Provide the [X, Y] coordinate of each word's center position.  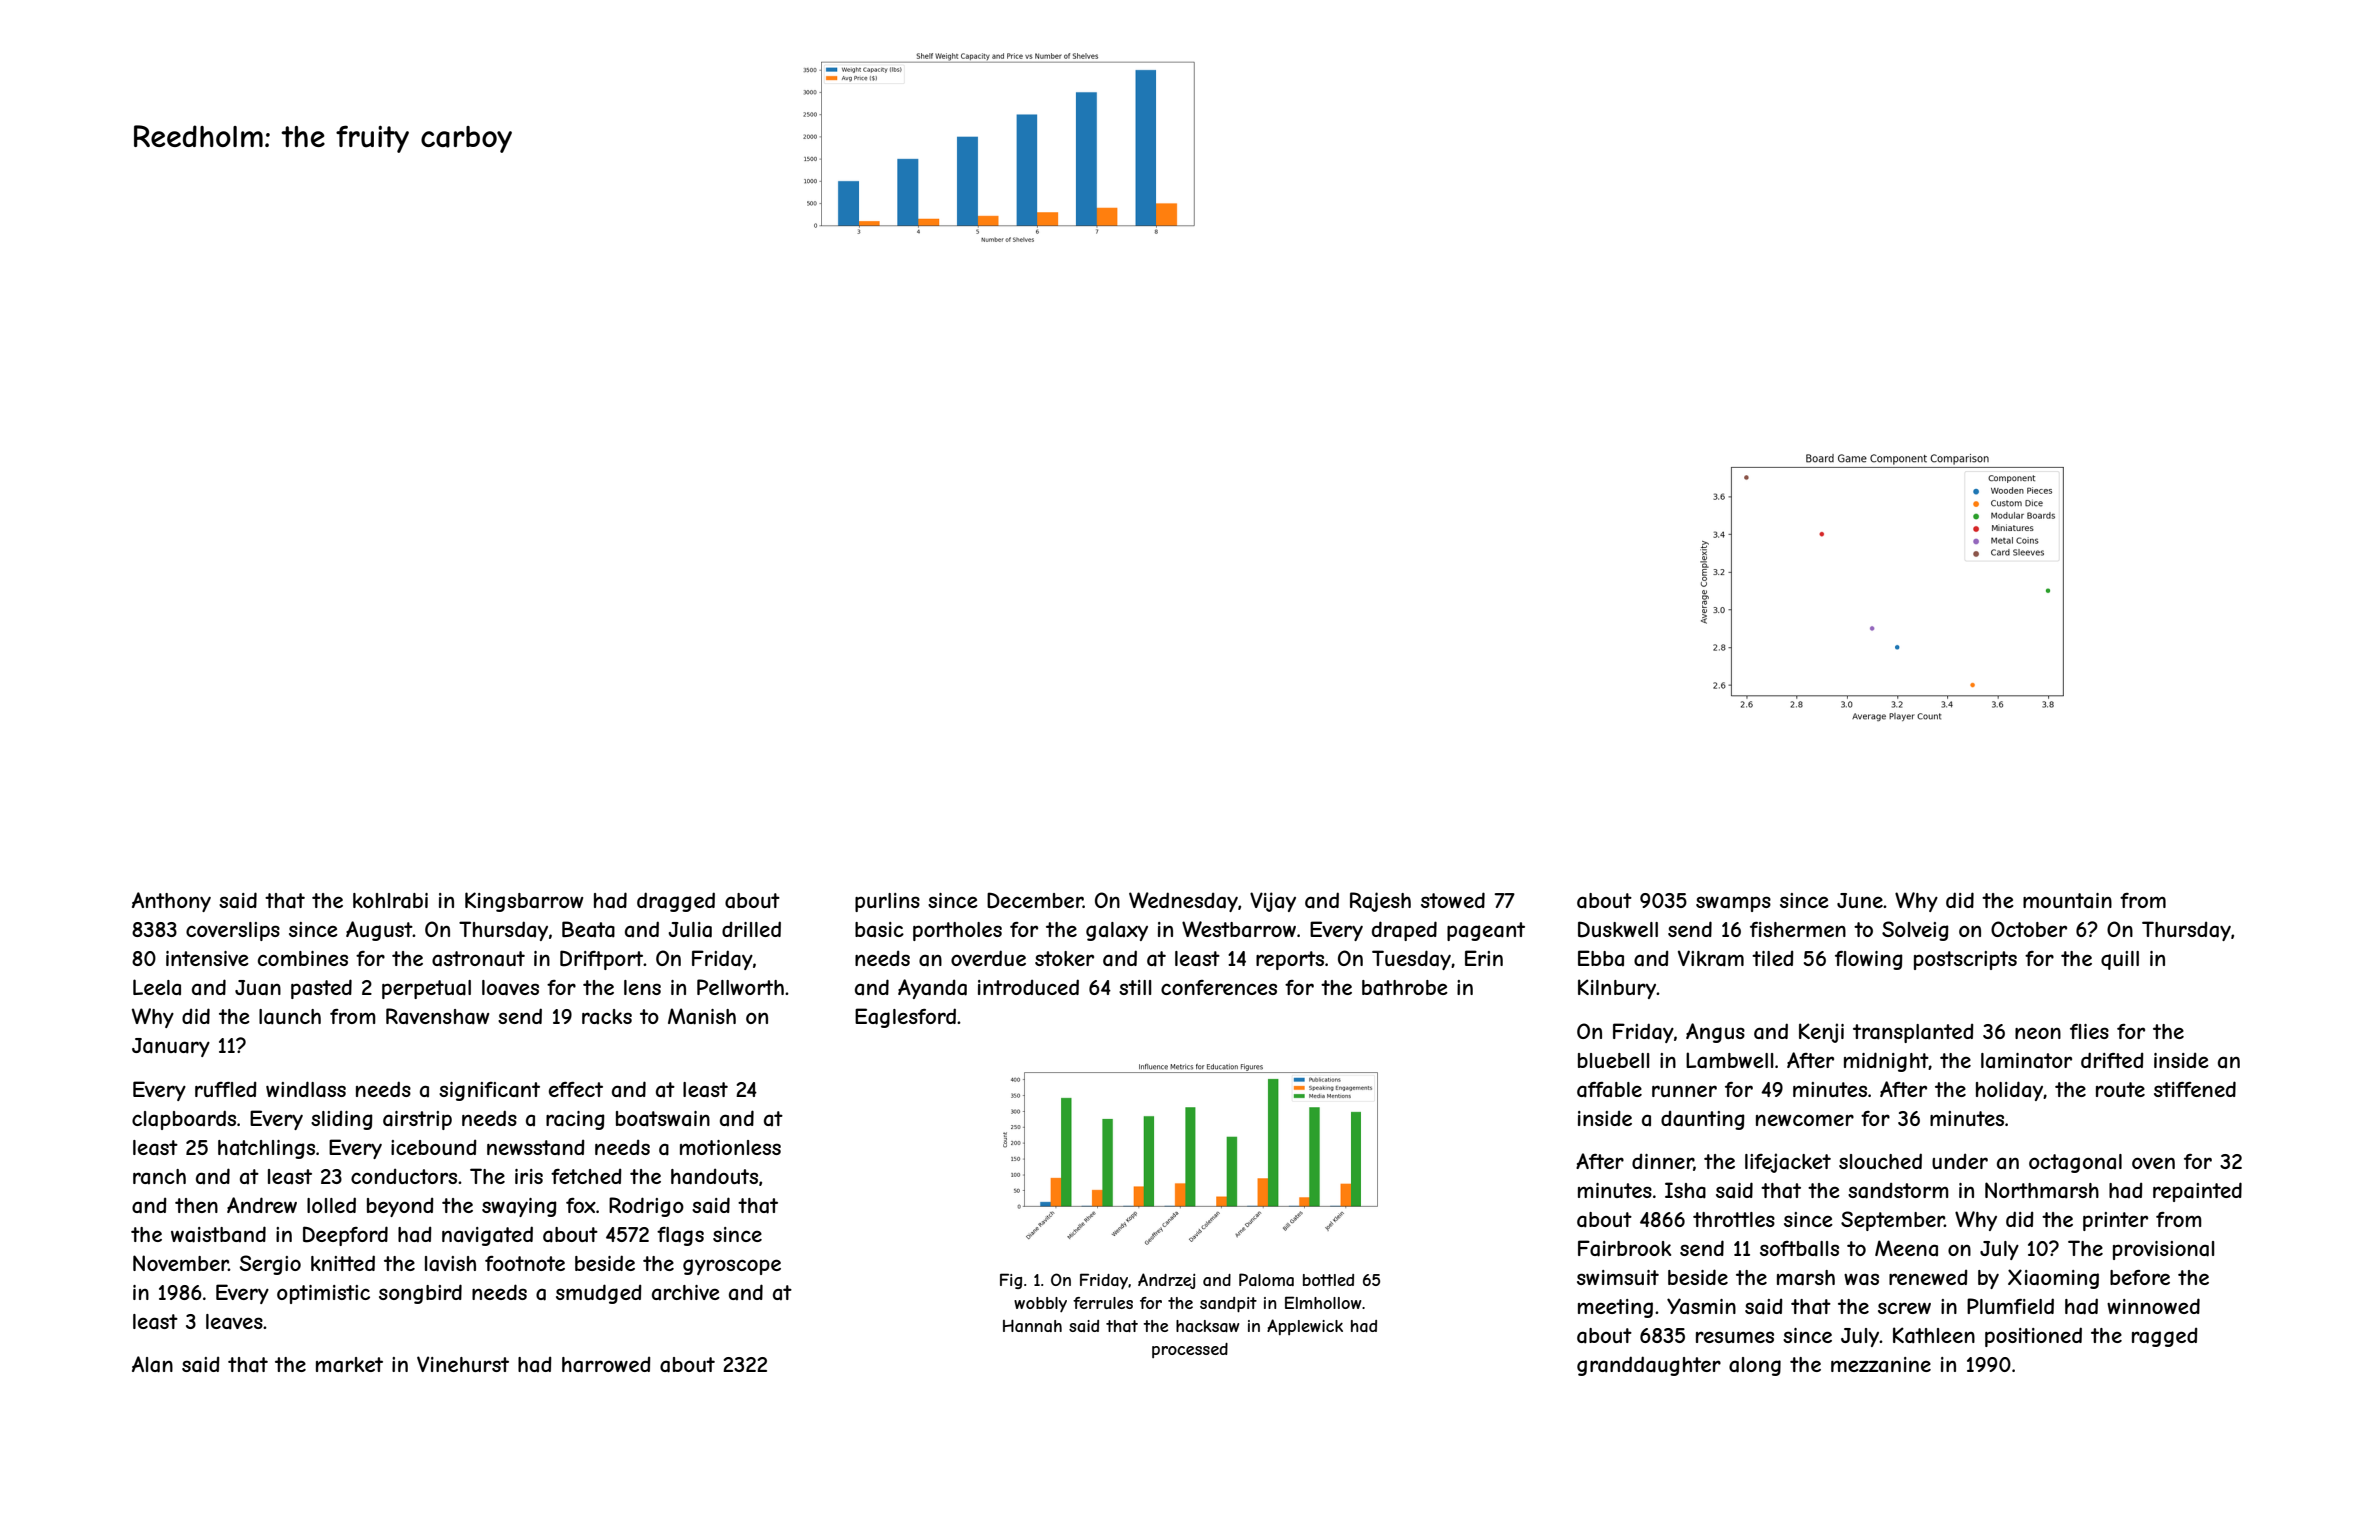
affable [1609, 1090]
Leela [157, 987]
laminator [2026, 1061]
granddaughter [1649, 1366]
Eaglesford [905, 1018]
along [1755, 1366]
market [349, 1365]
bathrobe [1405, 988]
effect [576, 1089]
